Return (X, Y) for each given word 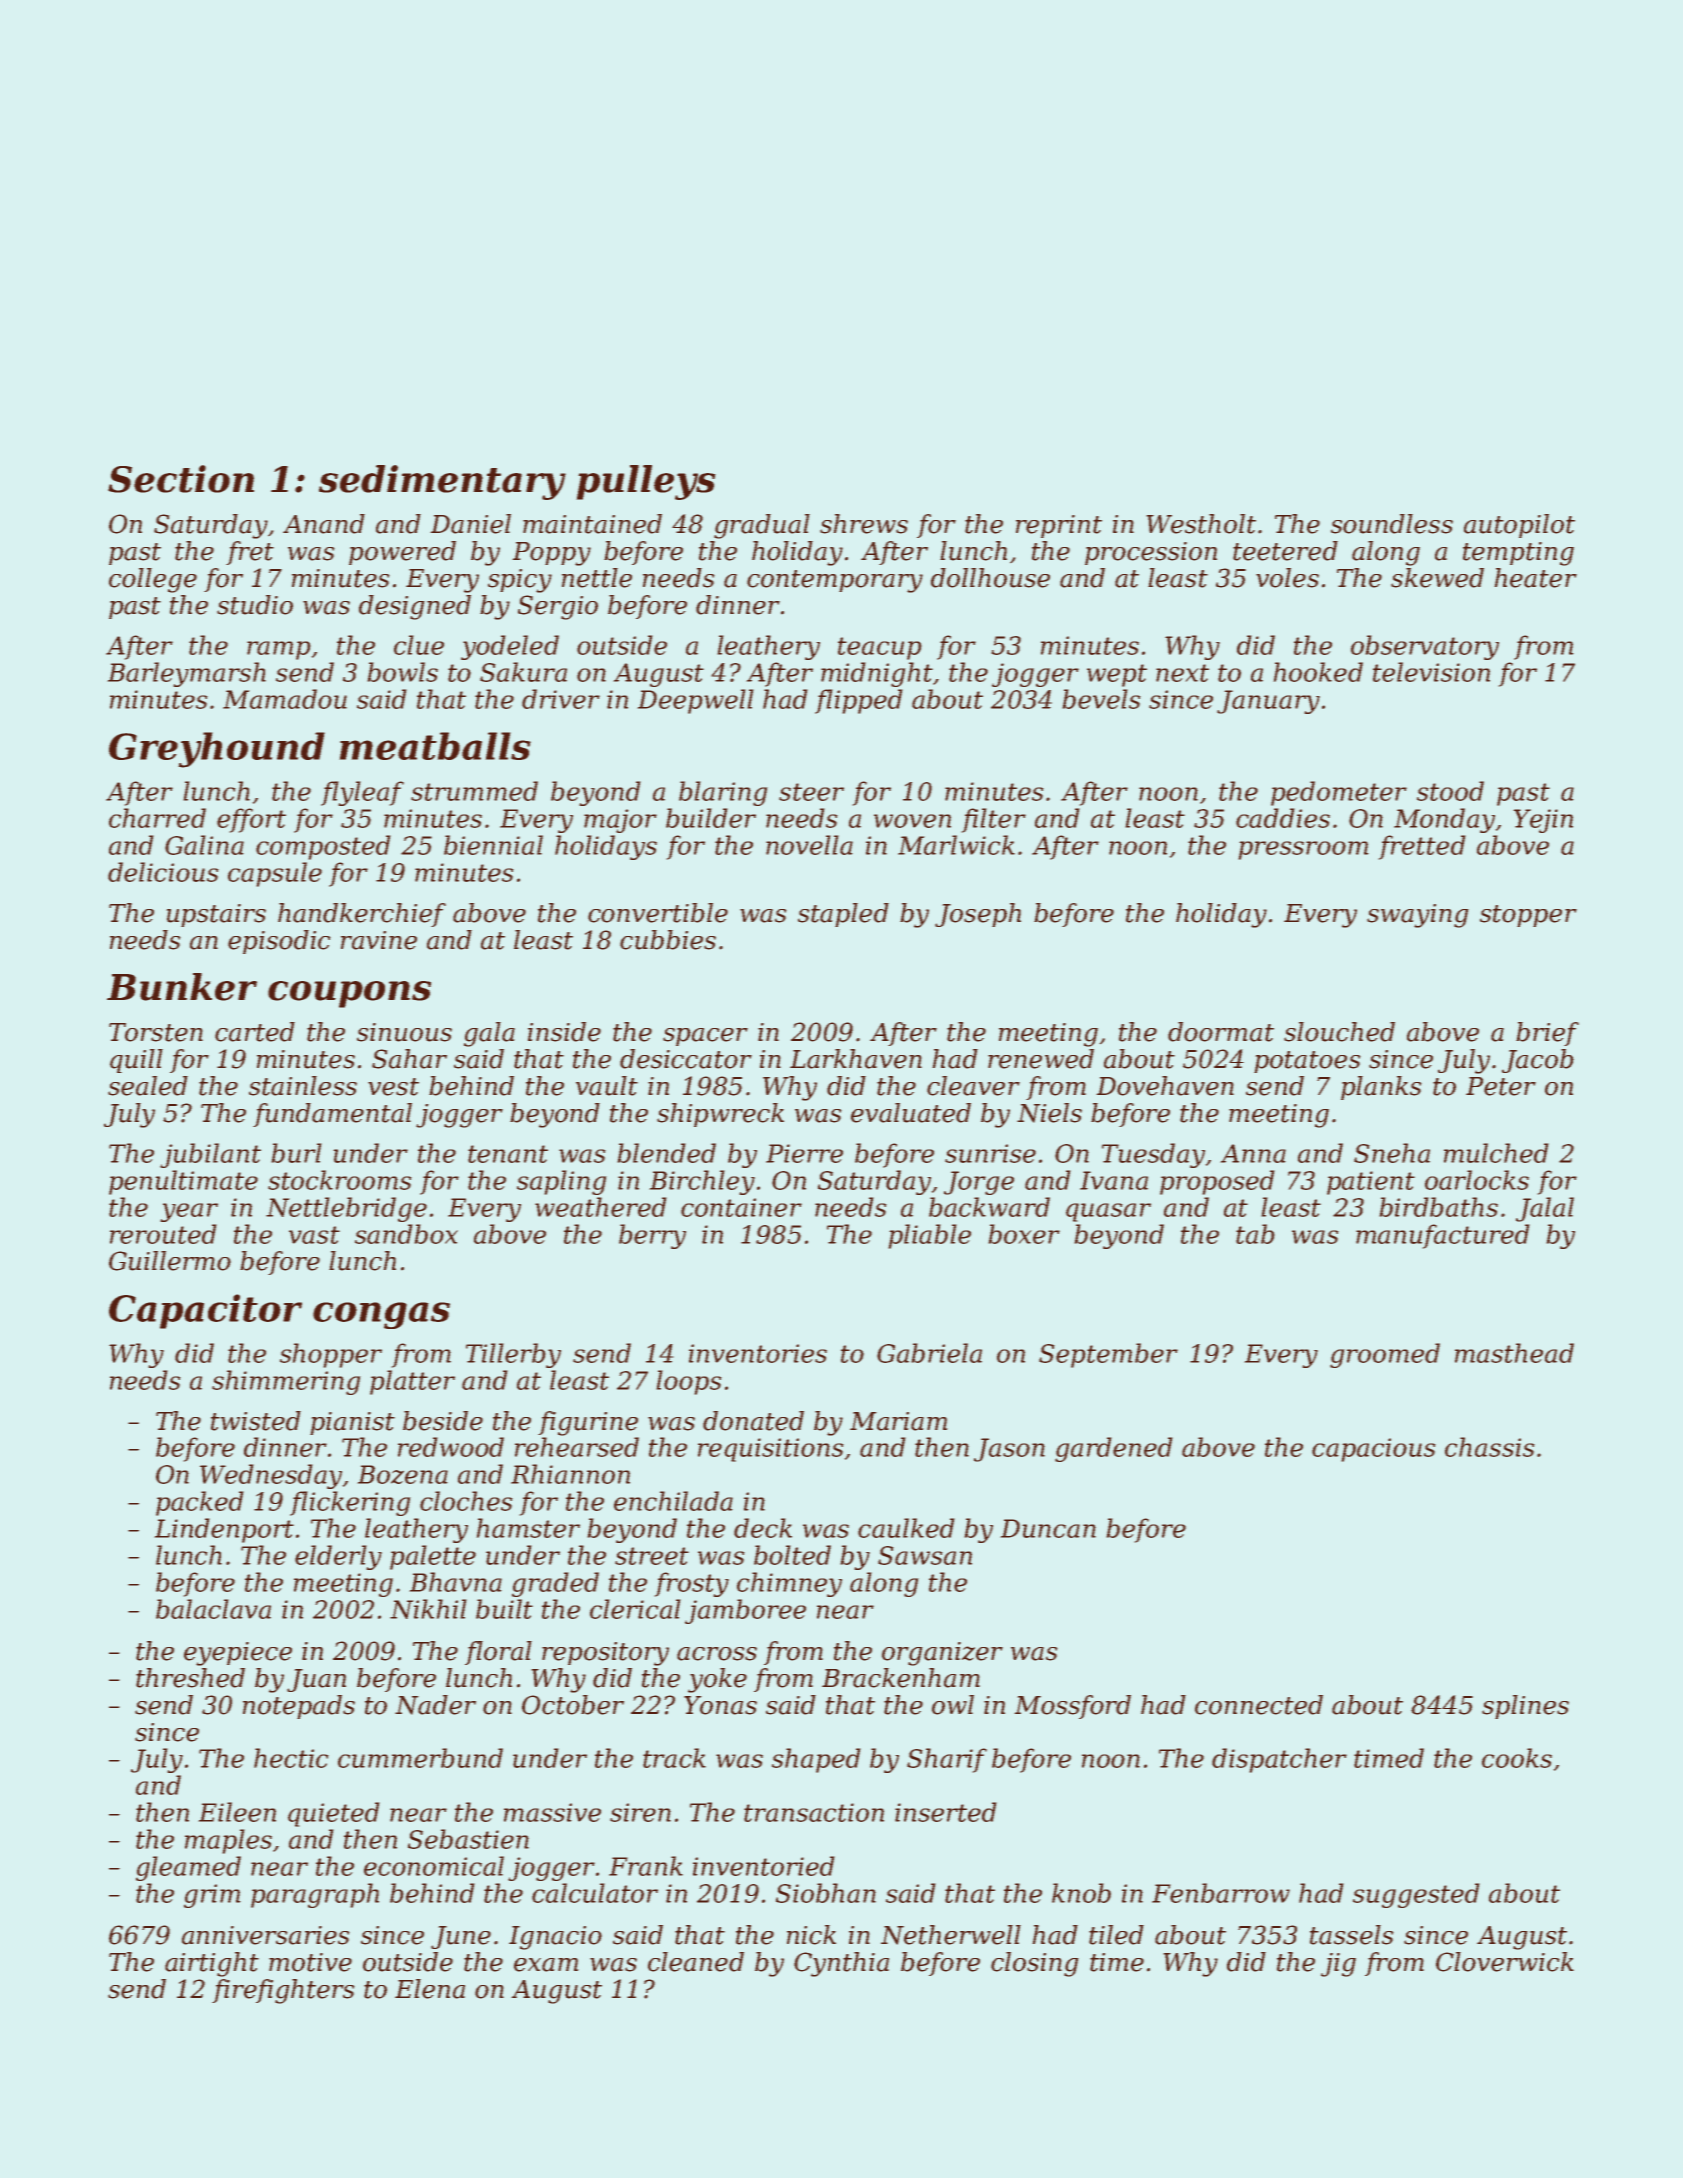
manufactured (1443, 1236)
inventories (758, 1353)
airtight (212, 1964)
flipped (859, 701)
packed (200, 1503)
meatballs (435, 746)
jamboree (745, 1611)
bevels (1101, 699)
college (153, 580)
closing (1035, 1964)
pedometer (1339, 793)
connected (1259, 1705)
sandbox (406, 1234)
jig (1338, 1965)
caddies (1283, 818)
